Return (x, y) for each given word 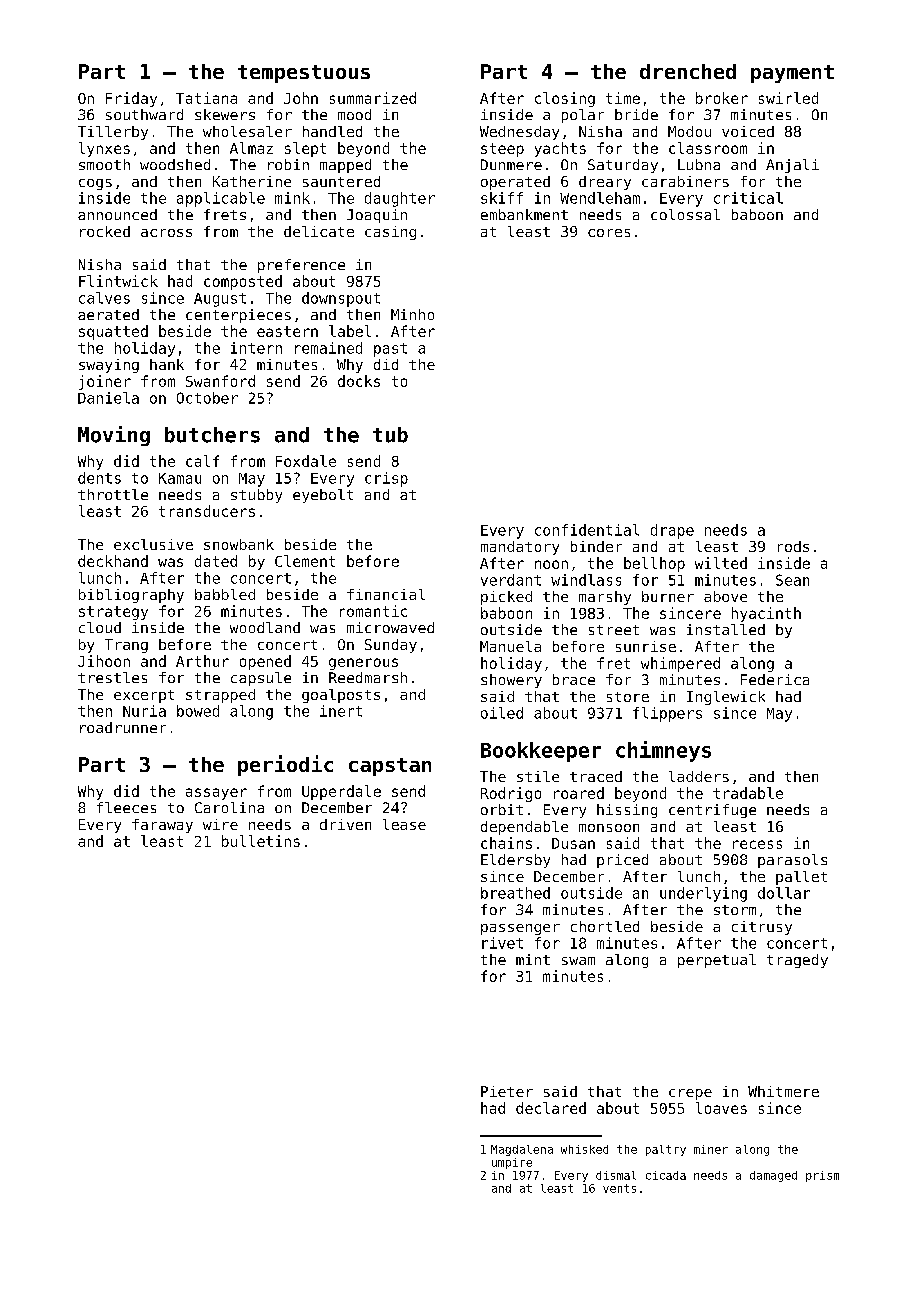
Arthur (202, 661)
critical (748, 198)
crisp (386, 479)
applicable (221, 199)
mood (354, 114)
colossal (685, 214)
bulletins (261, 841)
